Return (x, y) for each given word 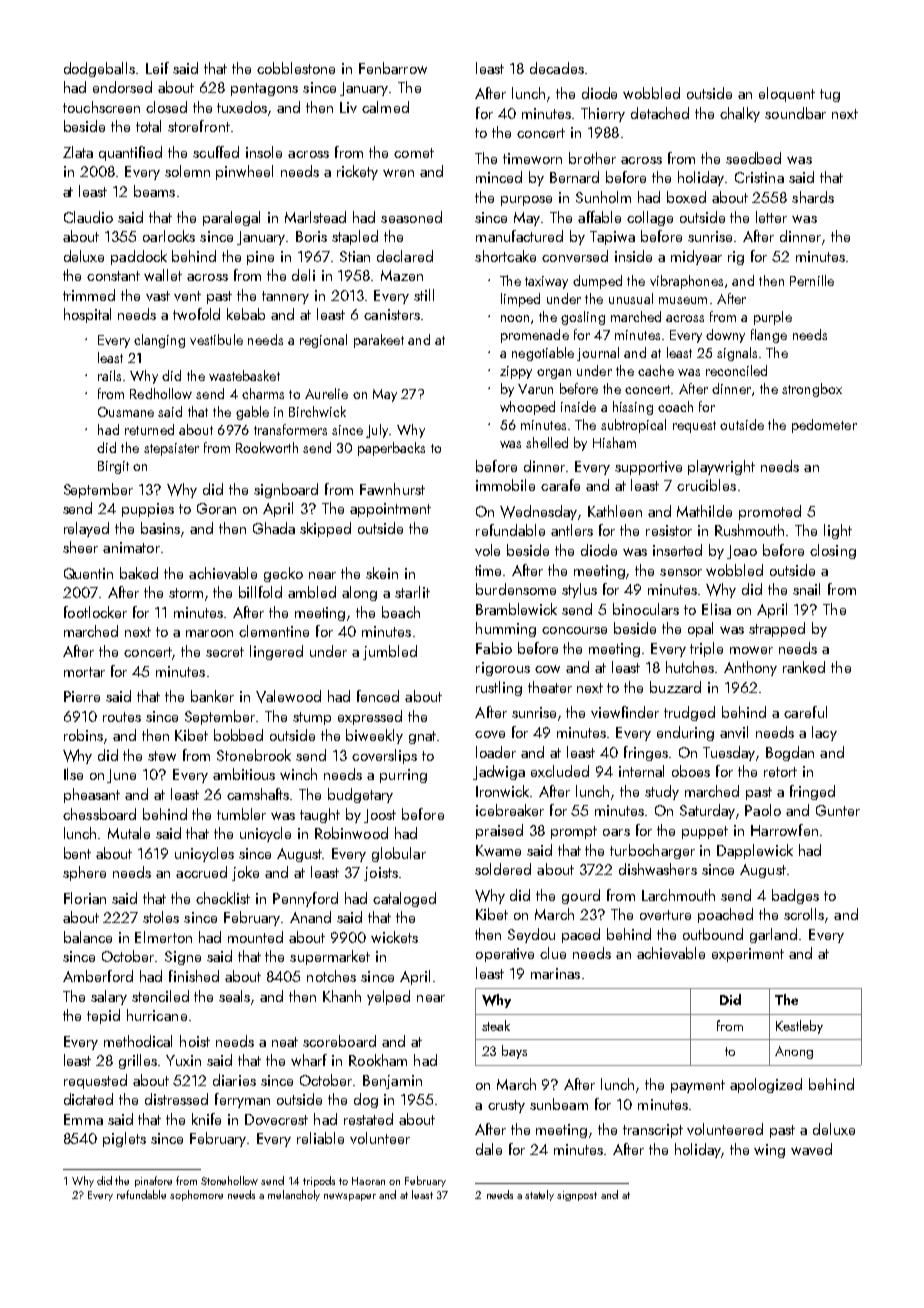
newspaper (350, 1197)
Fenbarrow (393, 68)
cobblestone (296, 68)
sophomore (196, 1195)
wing (769, 1151)
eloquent (787, 94)
